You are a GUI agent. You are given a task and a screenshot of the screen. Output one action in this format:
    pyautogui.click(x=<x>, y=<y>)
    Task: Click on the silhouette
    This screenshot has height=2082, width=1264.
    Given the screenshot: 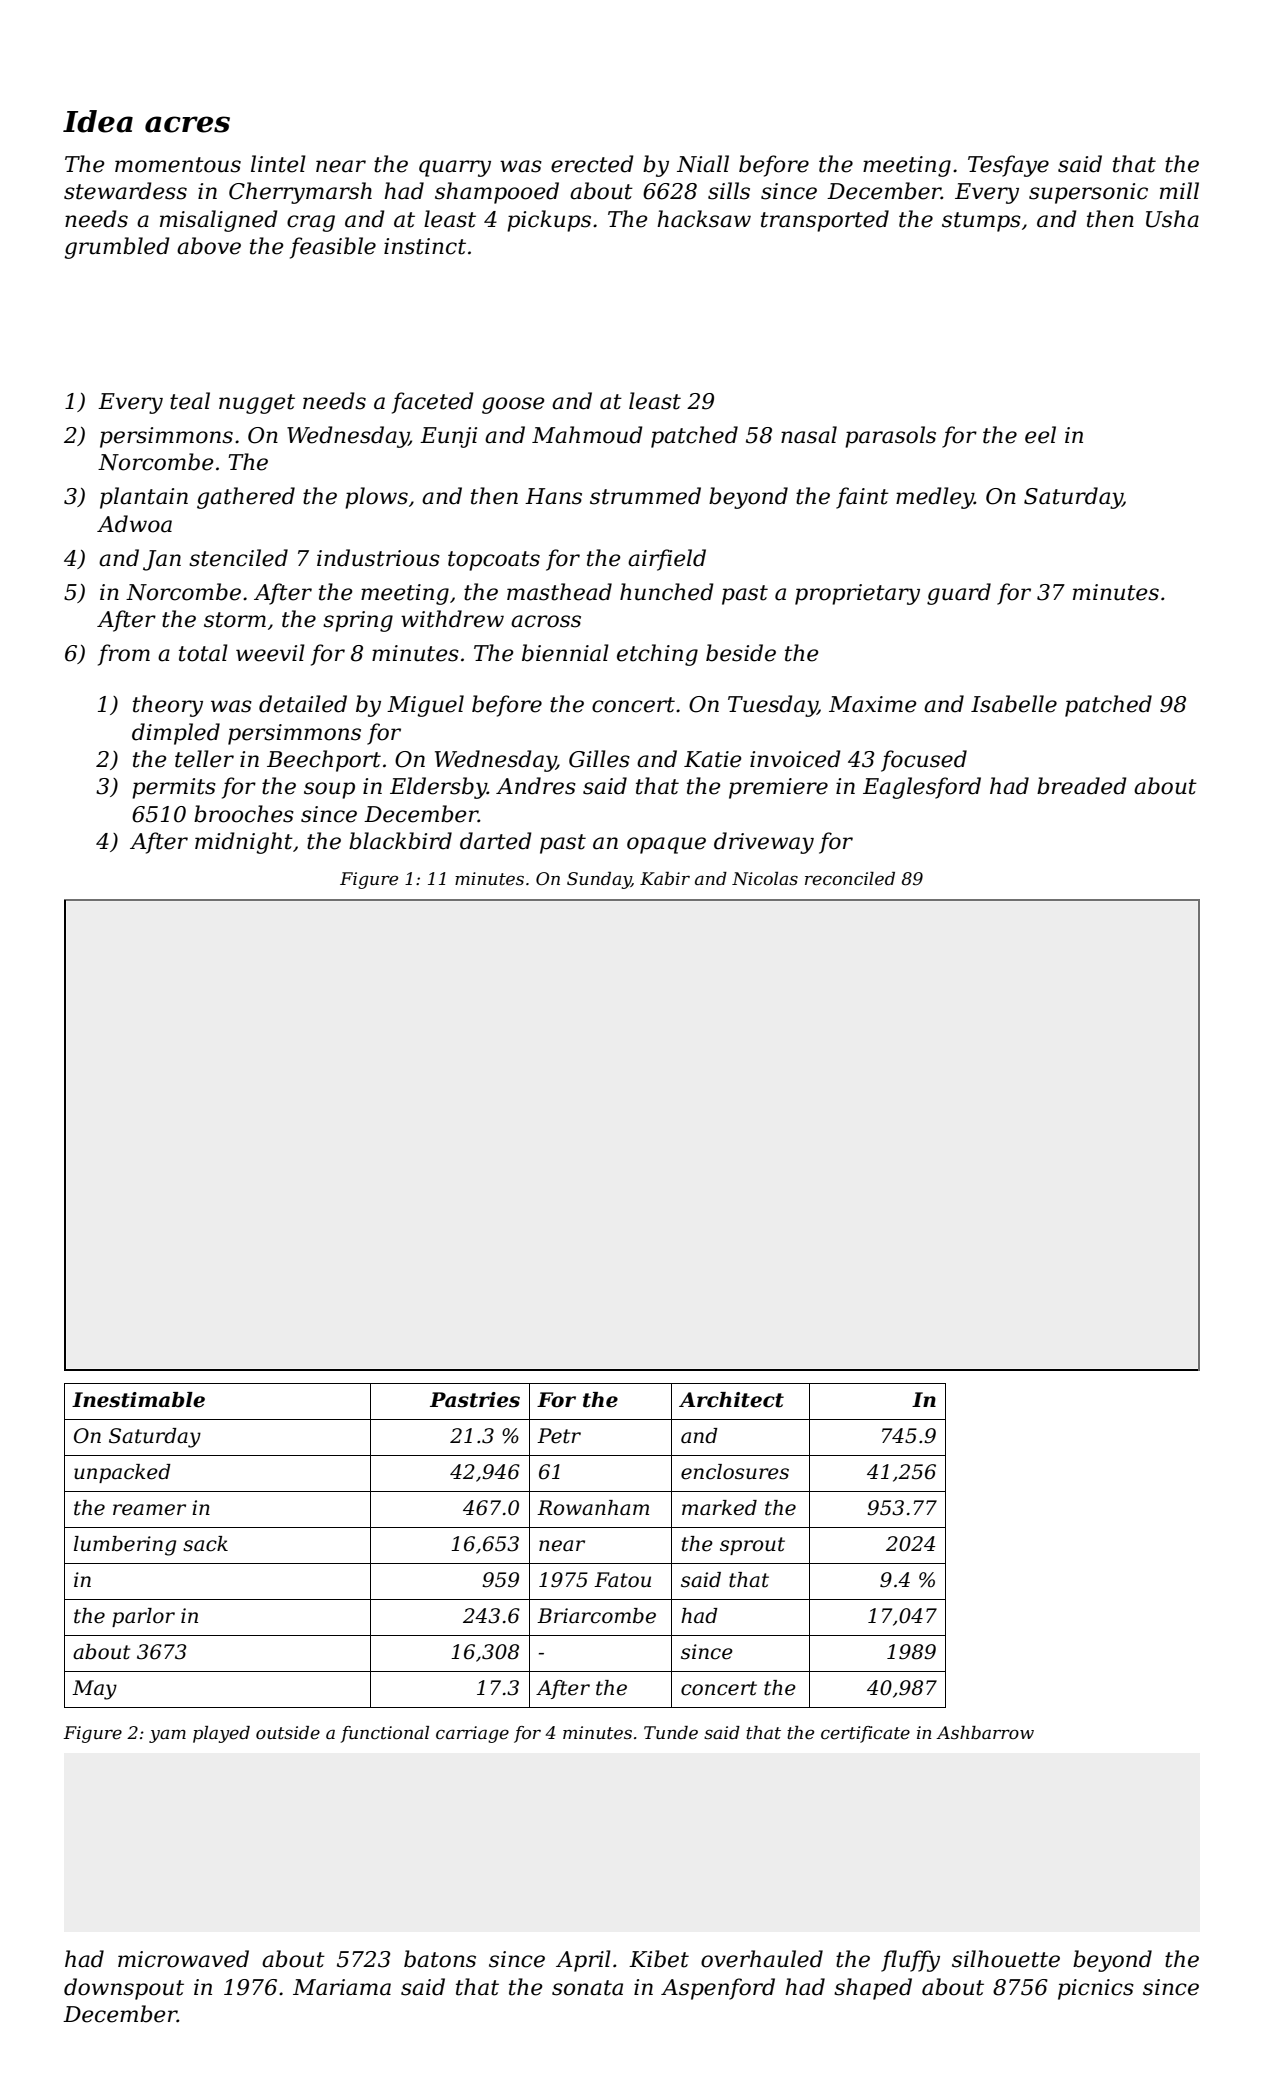 What is the action you would take?
    pyautogui.click(x=1006, y=1959)
